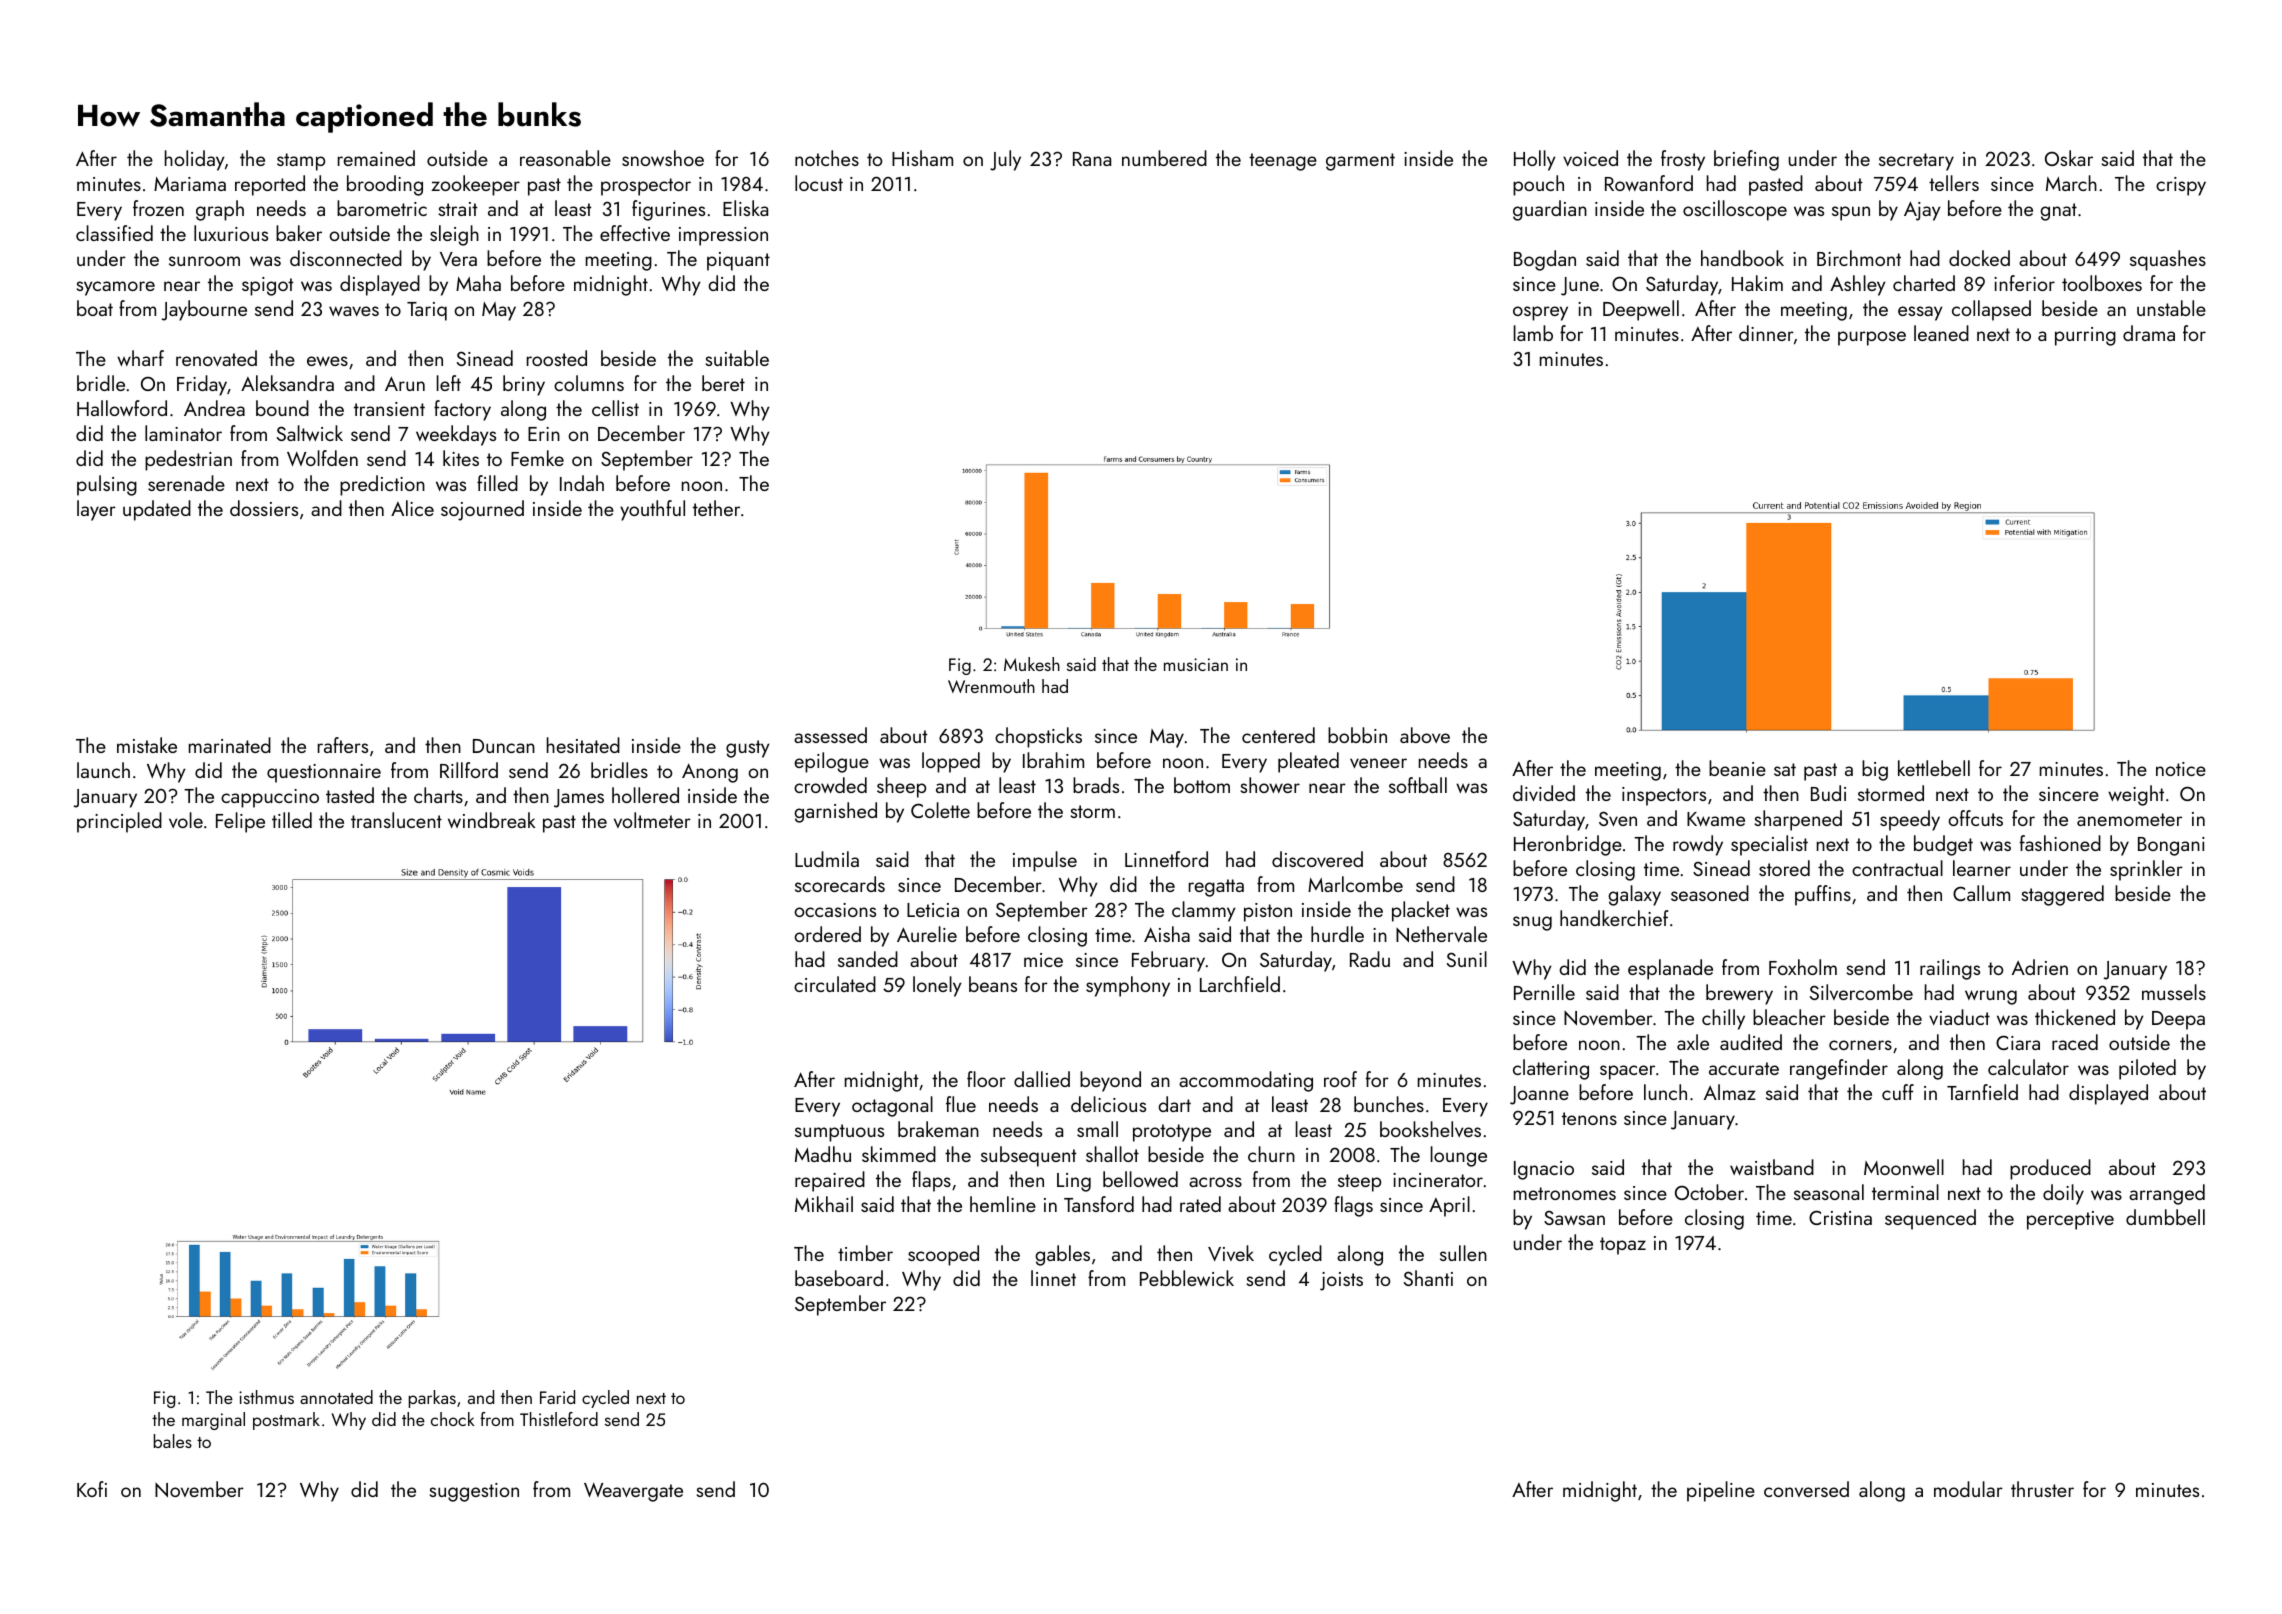  Describe the element at coordinates (1425, 735) in the document. I see `above` at that location.
